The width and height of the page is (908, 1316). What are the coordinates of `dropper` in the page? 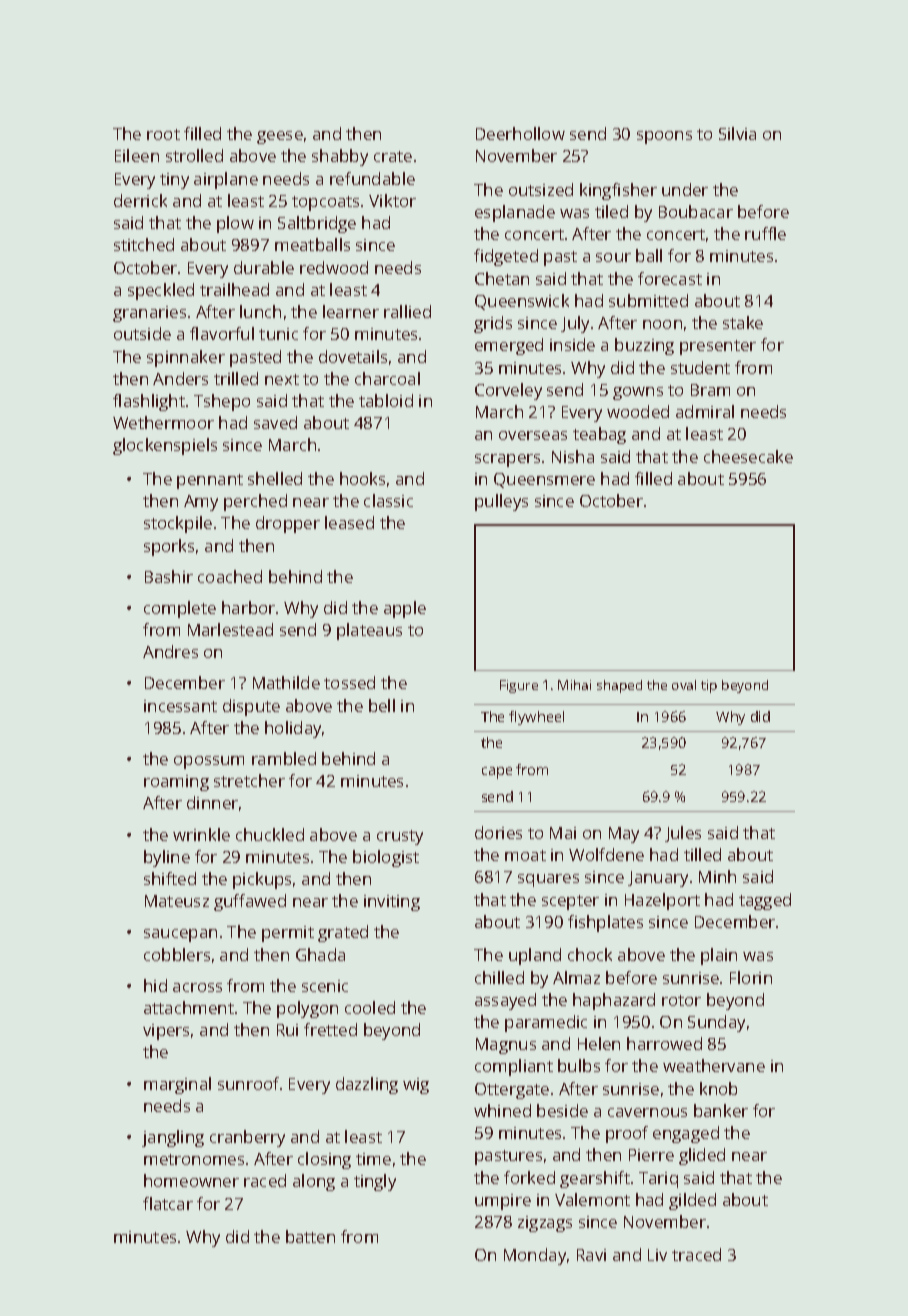 It's located at (288, 524).
